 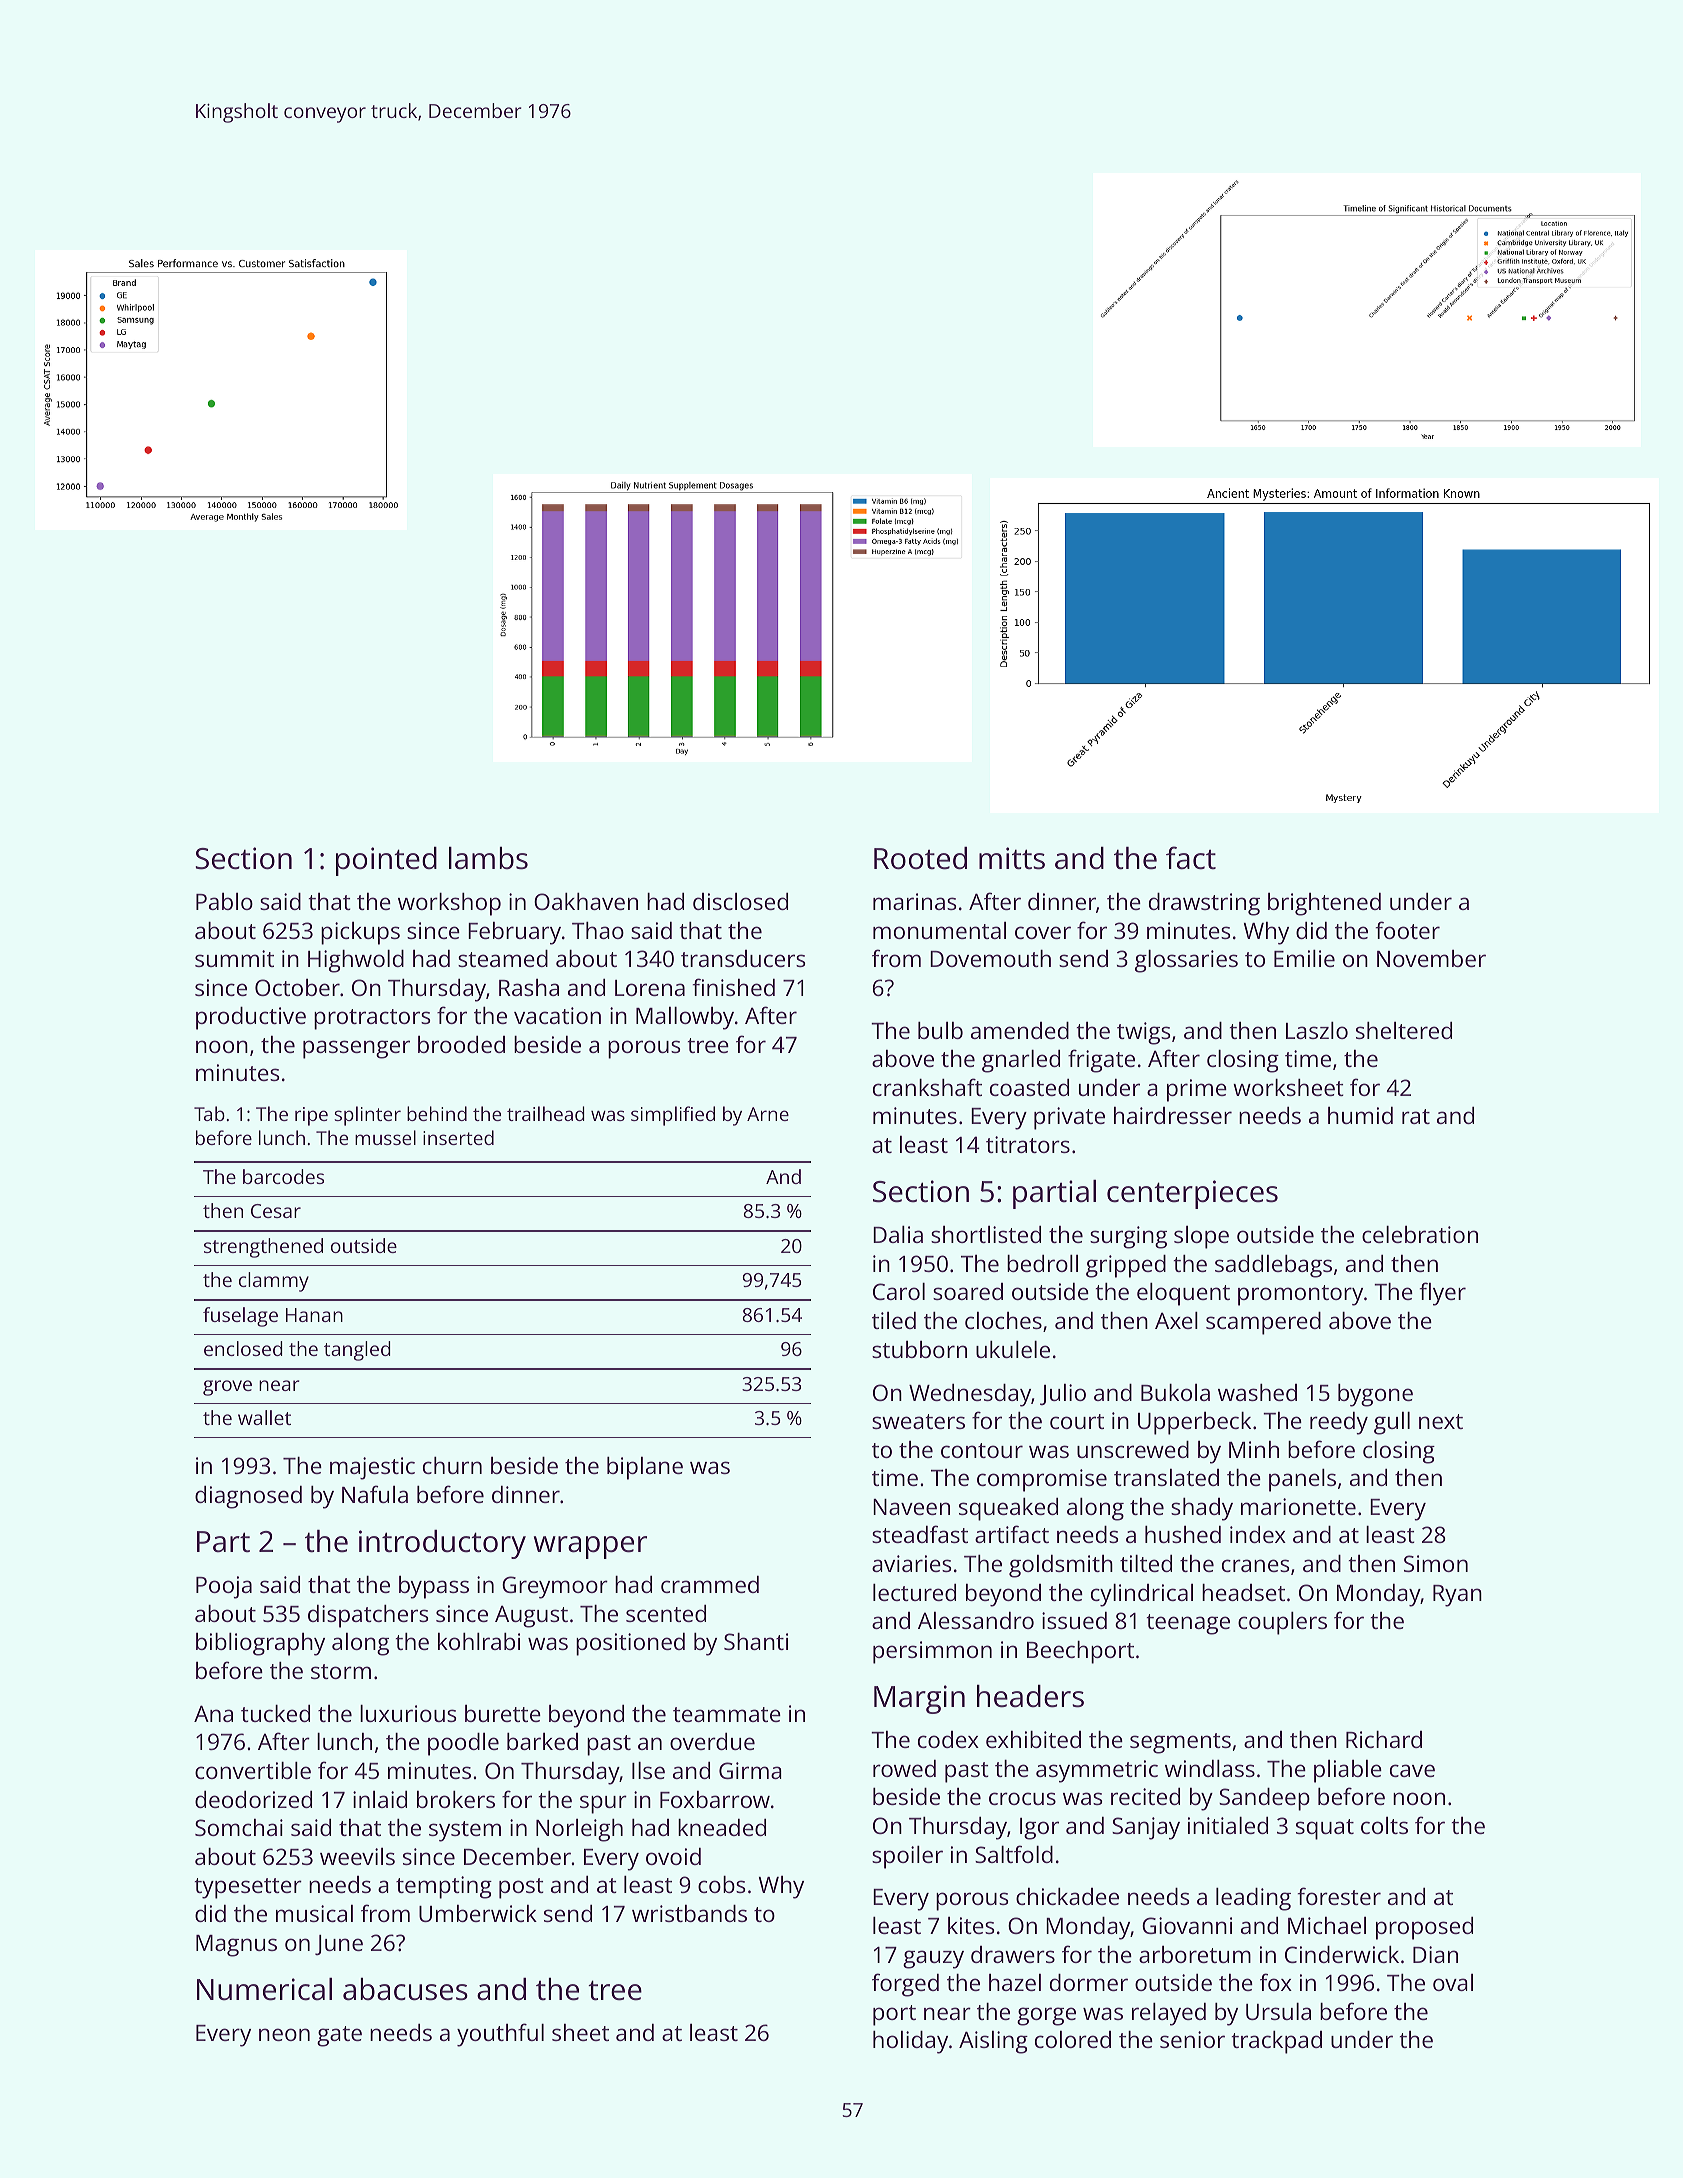 What do you see at coordinates (645, 1468) in the screenshot?
I see `biplane` at bounding box center [645, 1468].
